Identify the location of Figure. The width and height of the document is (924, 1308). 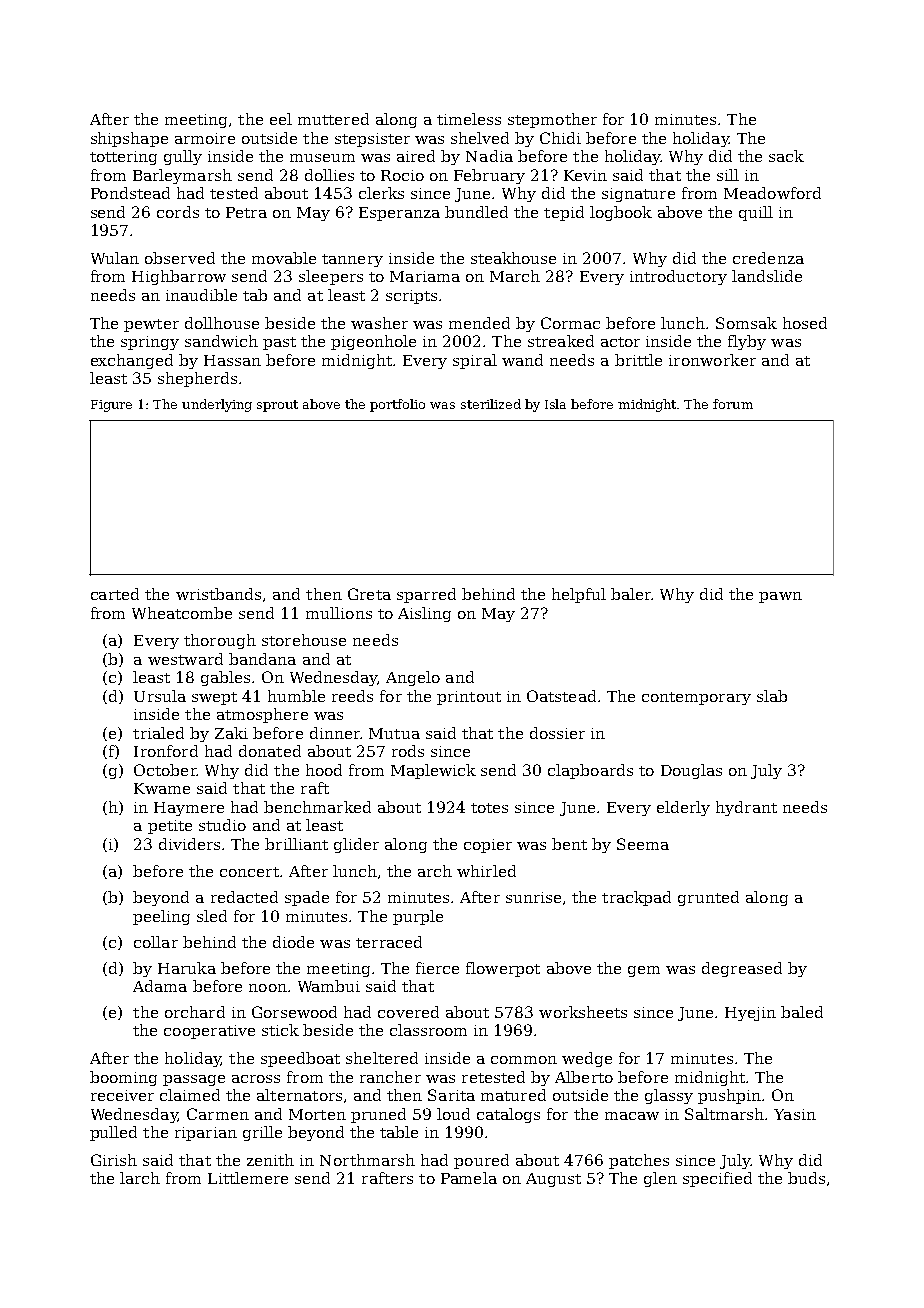
(111, 406).
